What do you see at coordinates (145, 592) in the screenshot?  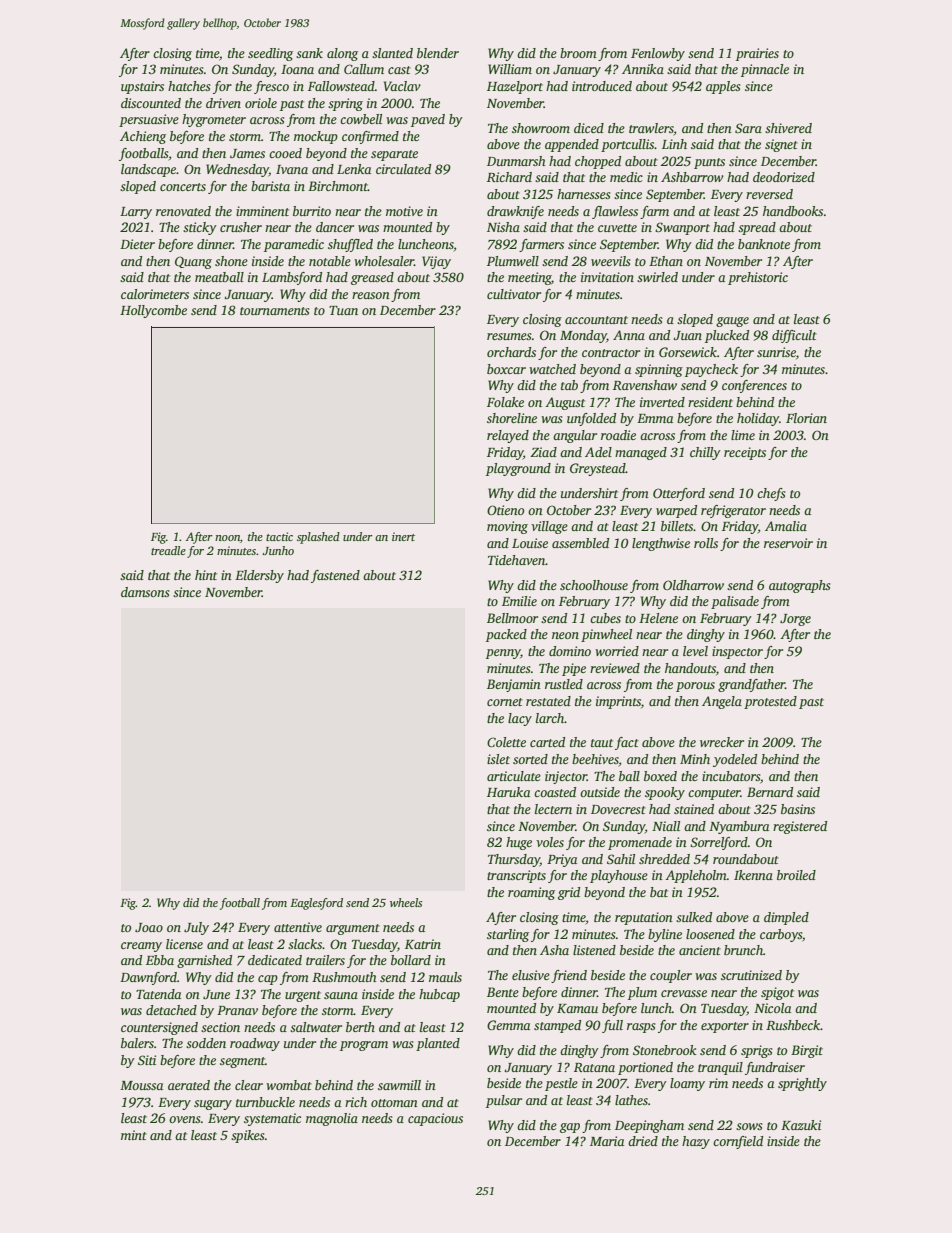 I see `damsons` at bounding box center [145, 592].
